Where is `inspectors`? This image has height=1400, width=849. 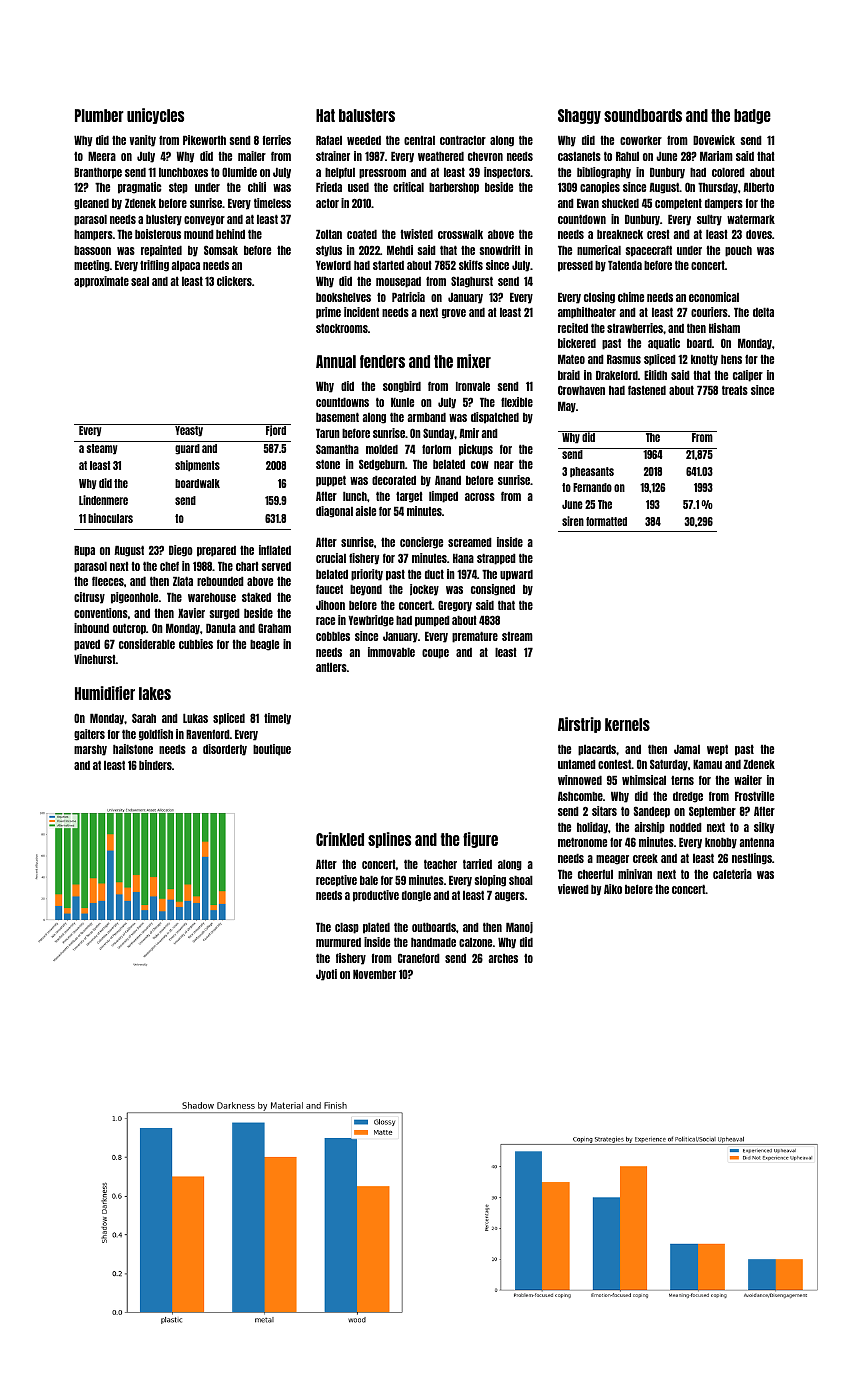 inspectors is located at coordinates (507, 173).
